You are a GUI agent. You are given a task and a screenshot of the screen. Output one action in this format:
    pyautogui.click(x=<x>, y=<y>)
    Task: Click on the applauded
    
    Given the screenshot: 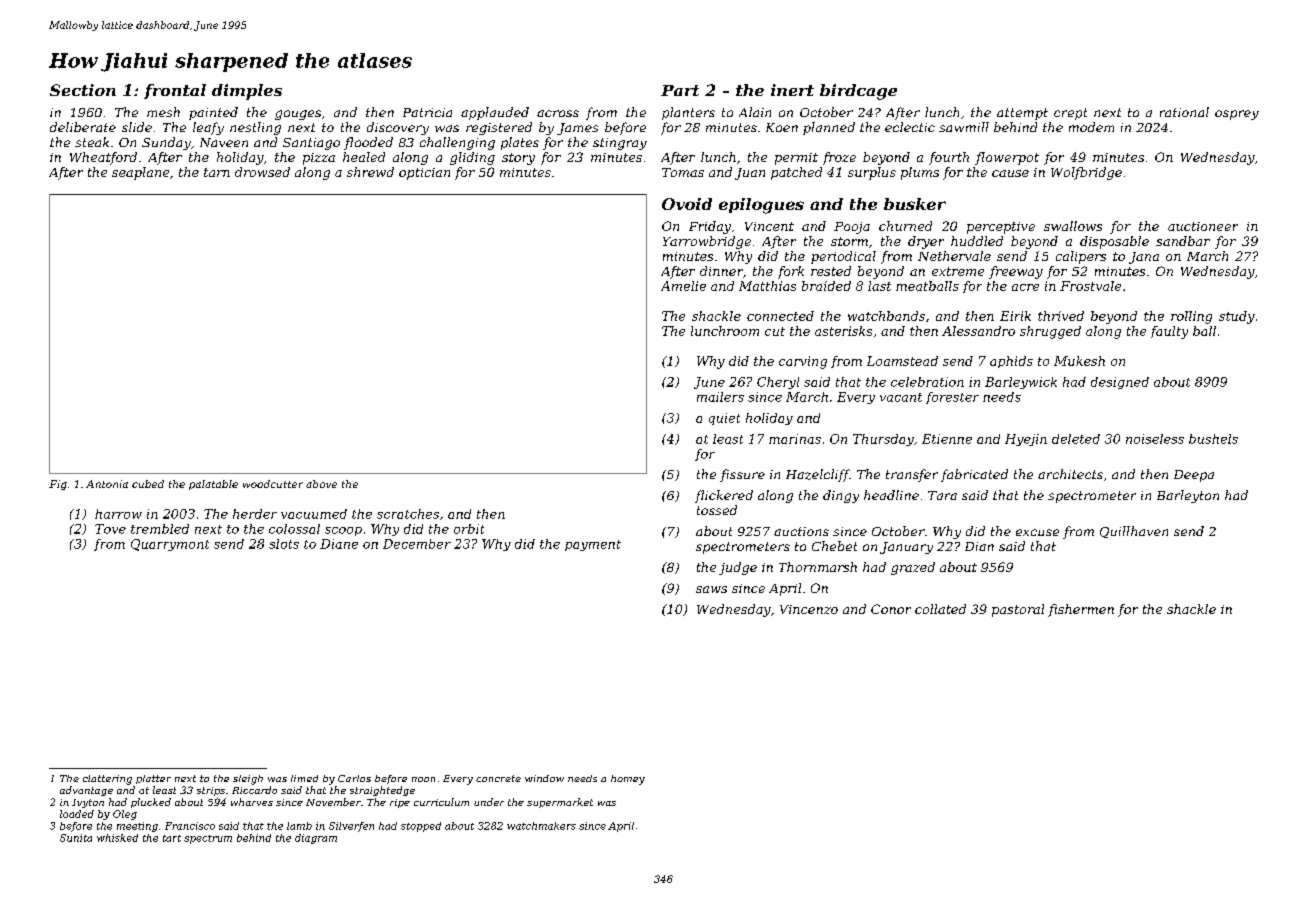 What is the action you would take?
    pyautogui.click(x=495, y=113)
